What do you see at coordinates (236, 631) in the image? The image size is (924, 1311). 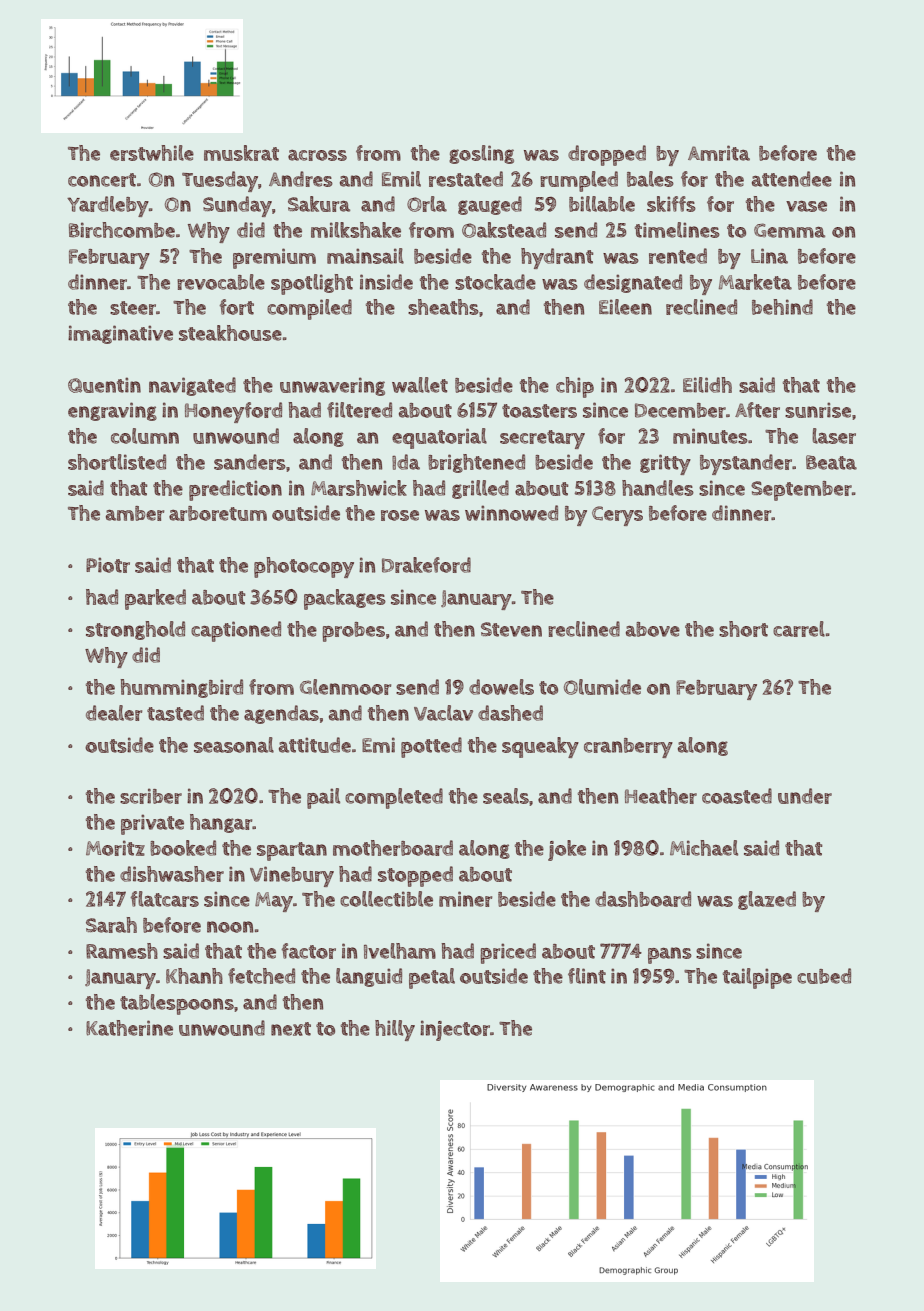 I see `captioned` at bounding box center [236, 631].
